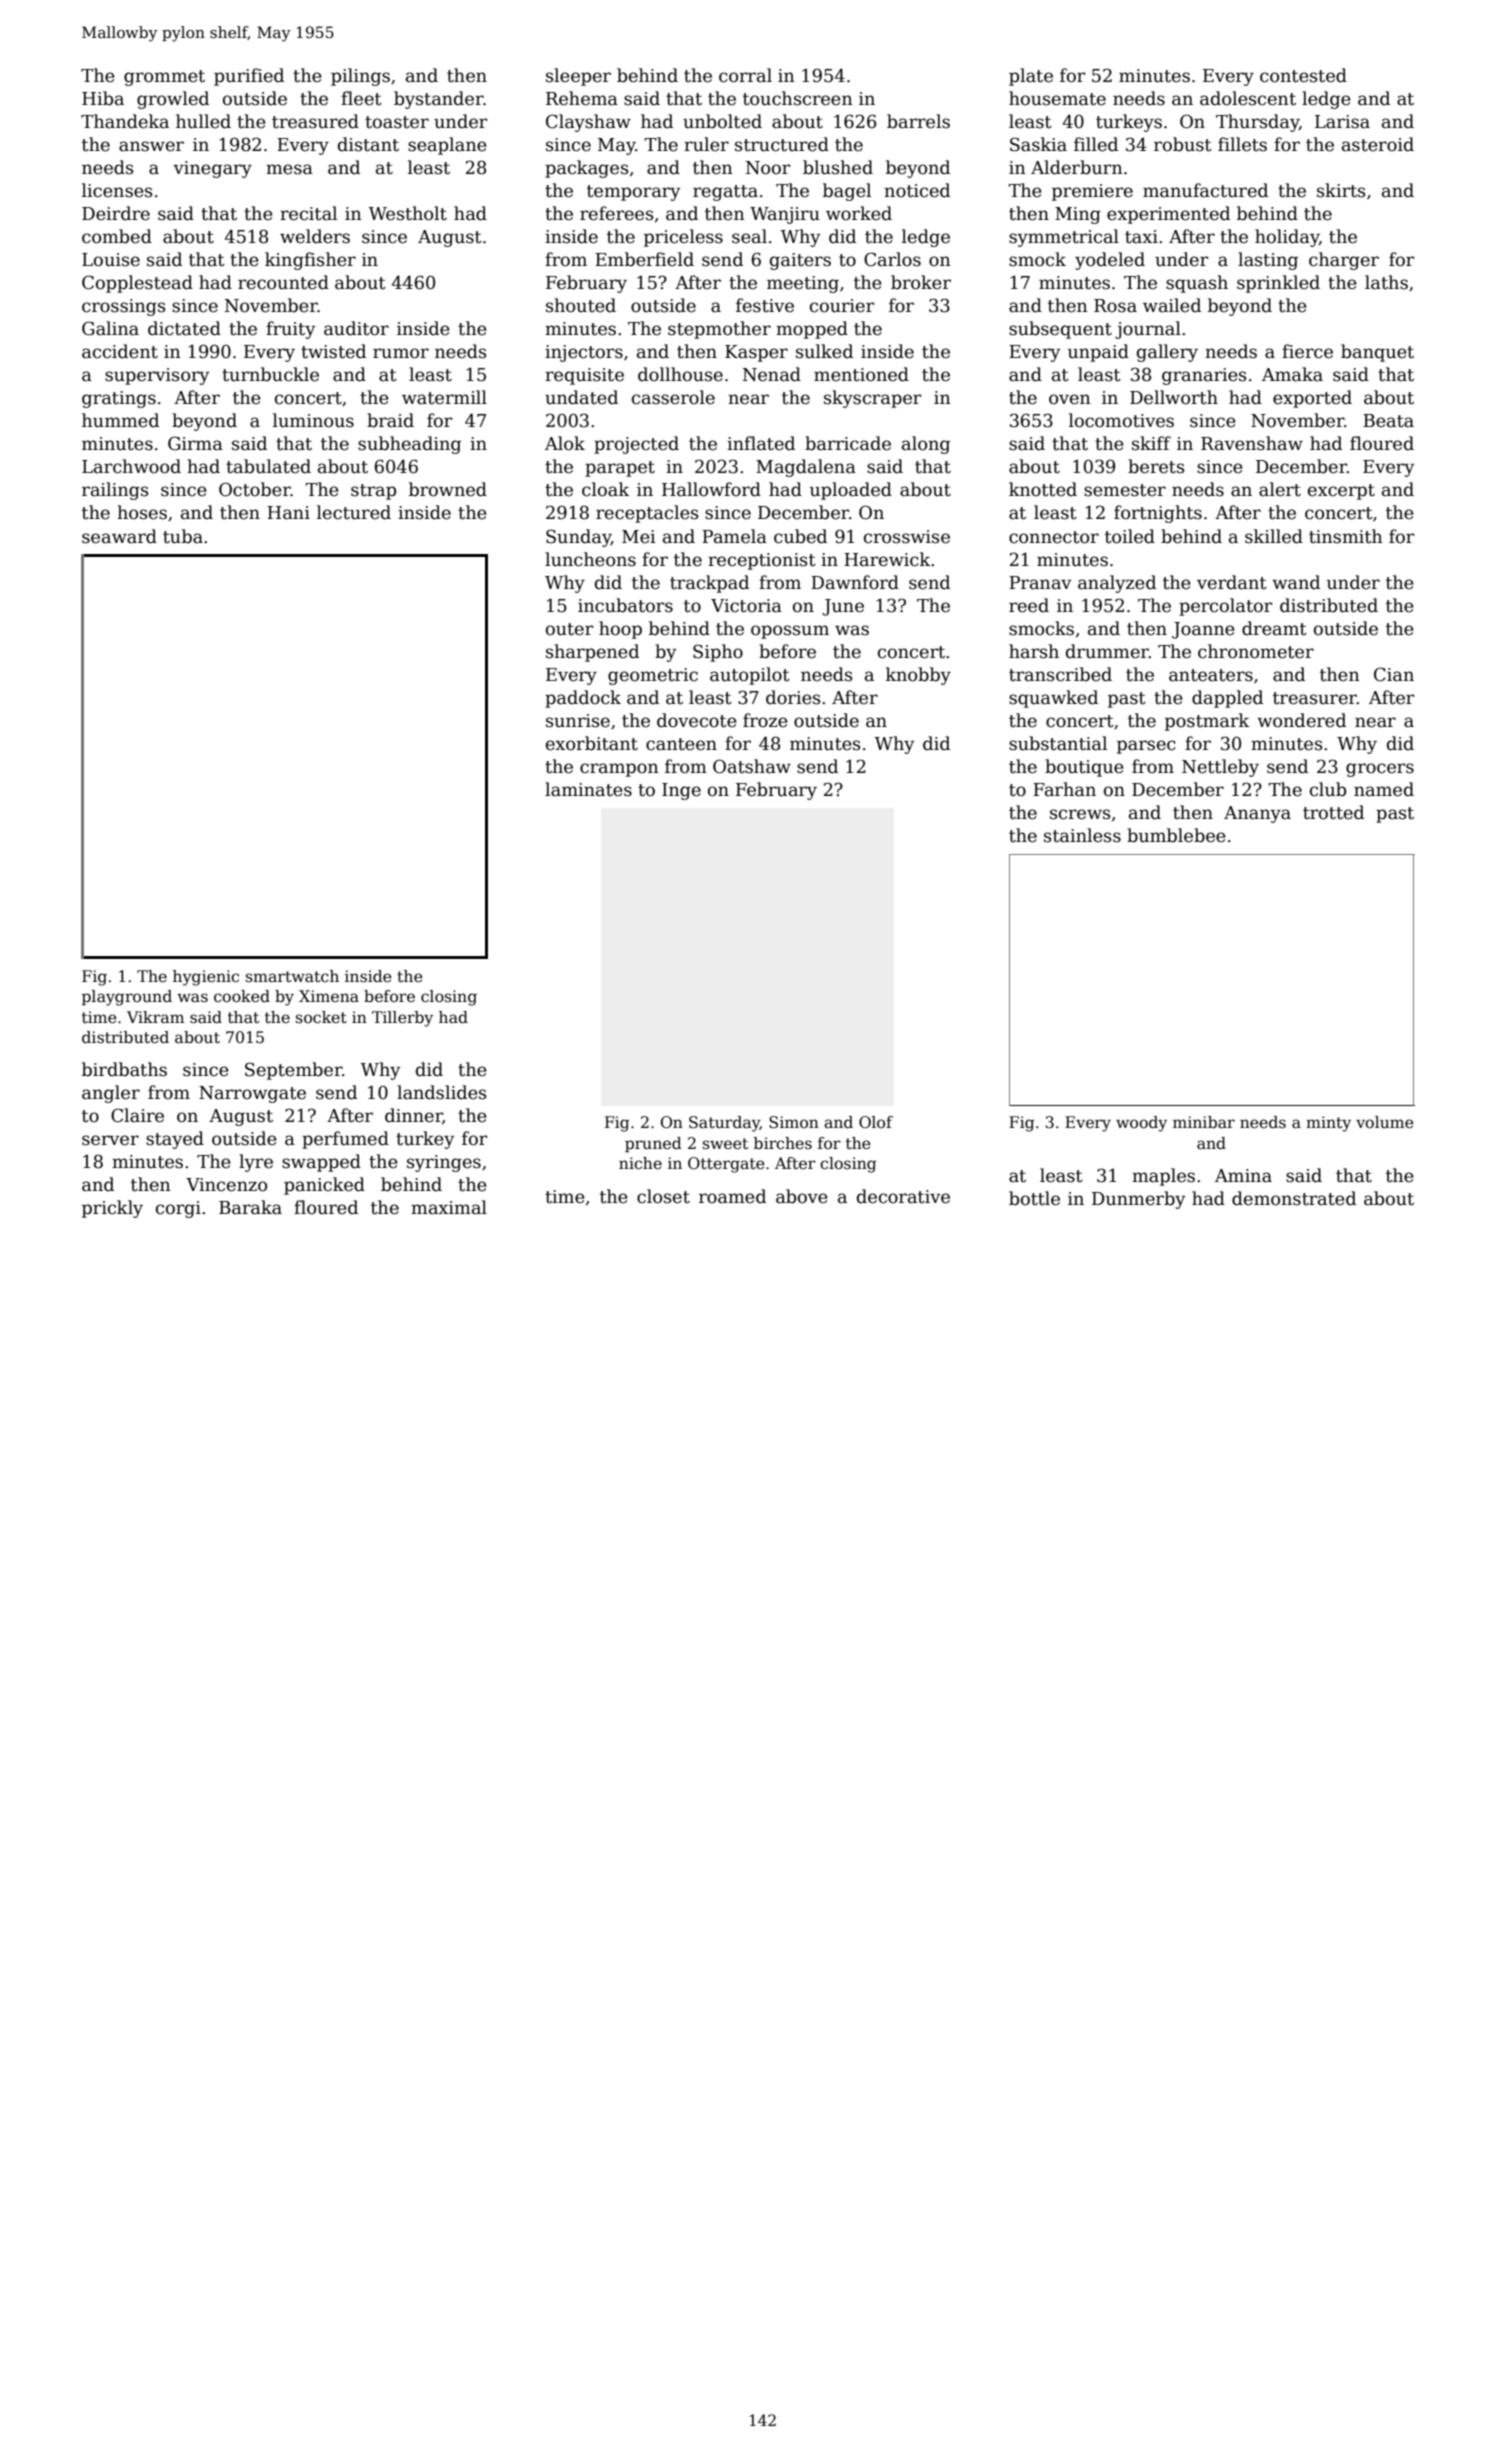 This page has height=2464, width=1496. What do you see at coordinates (907, 537) in the page?
I see `crosswise` at bounding box center [907, 537].
